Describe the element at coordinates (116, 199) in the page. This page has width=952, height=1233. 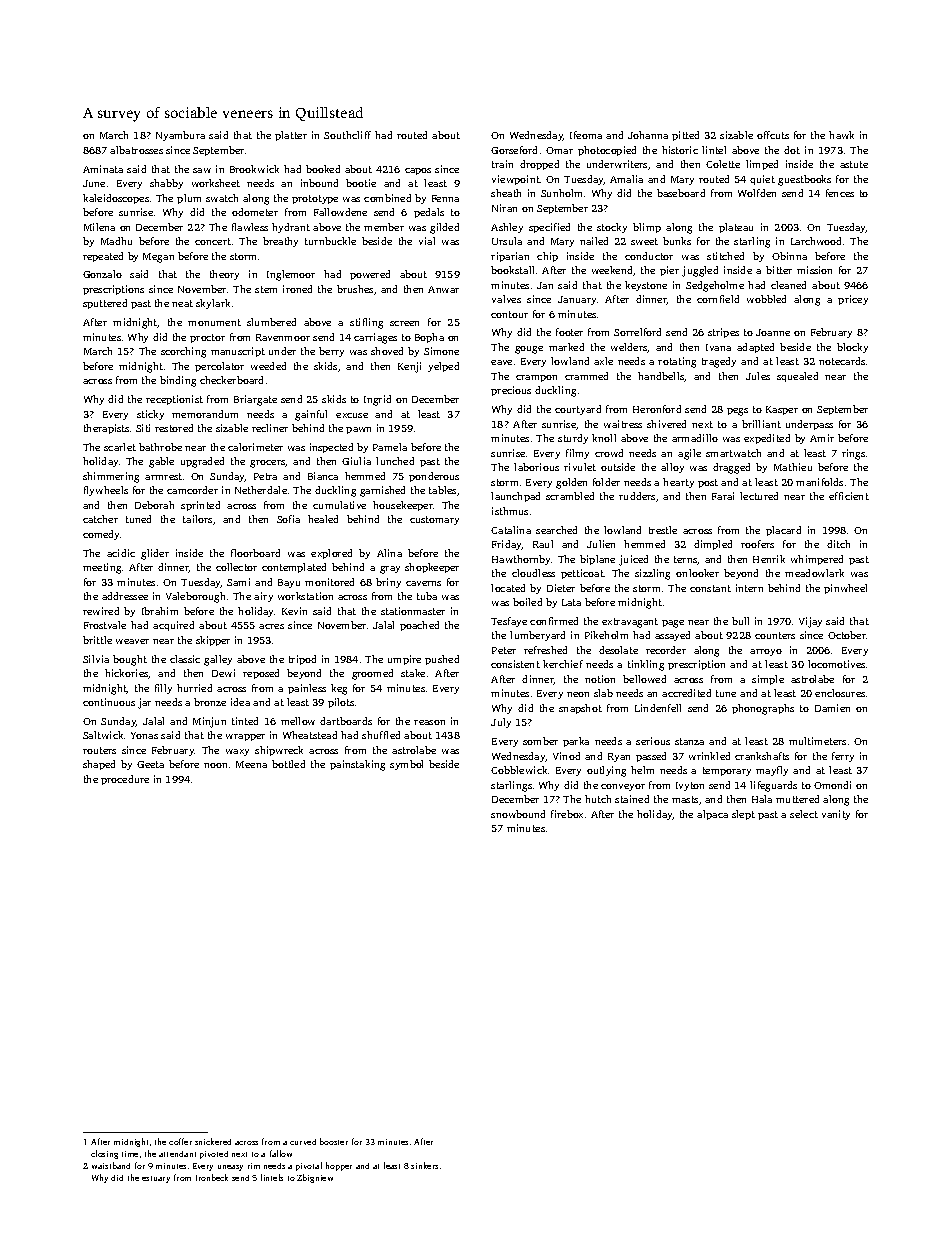
I see `kaleidoscopes` at that location.
